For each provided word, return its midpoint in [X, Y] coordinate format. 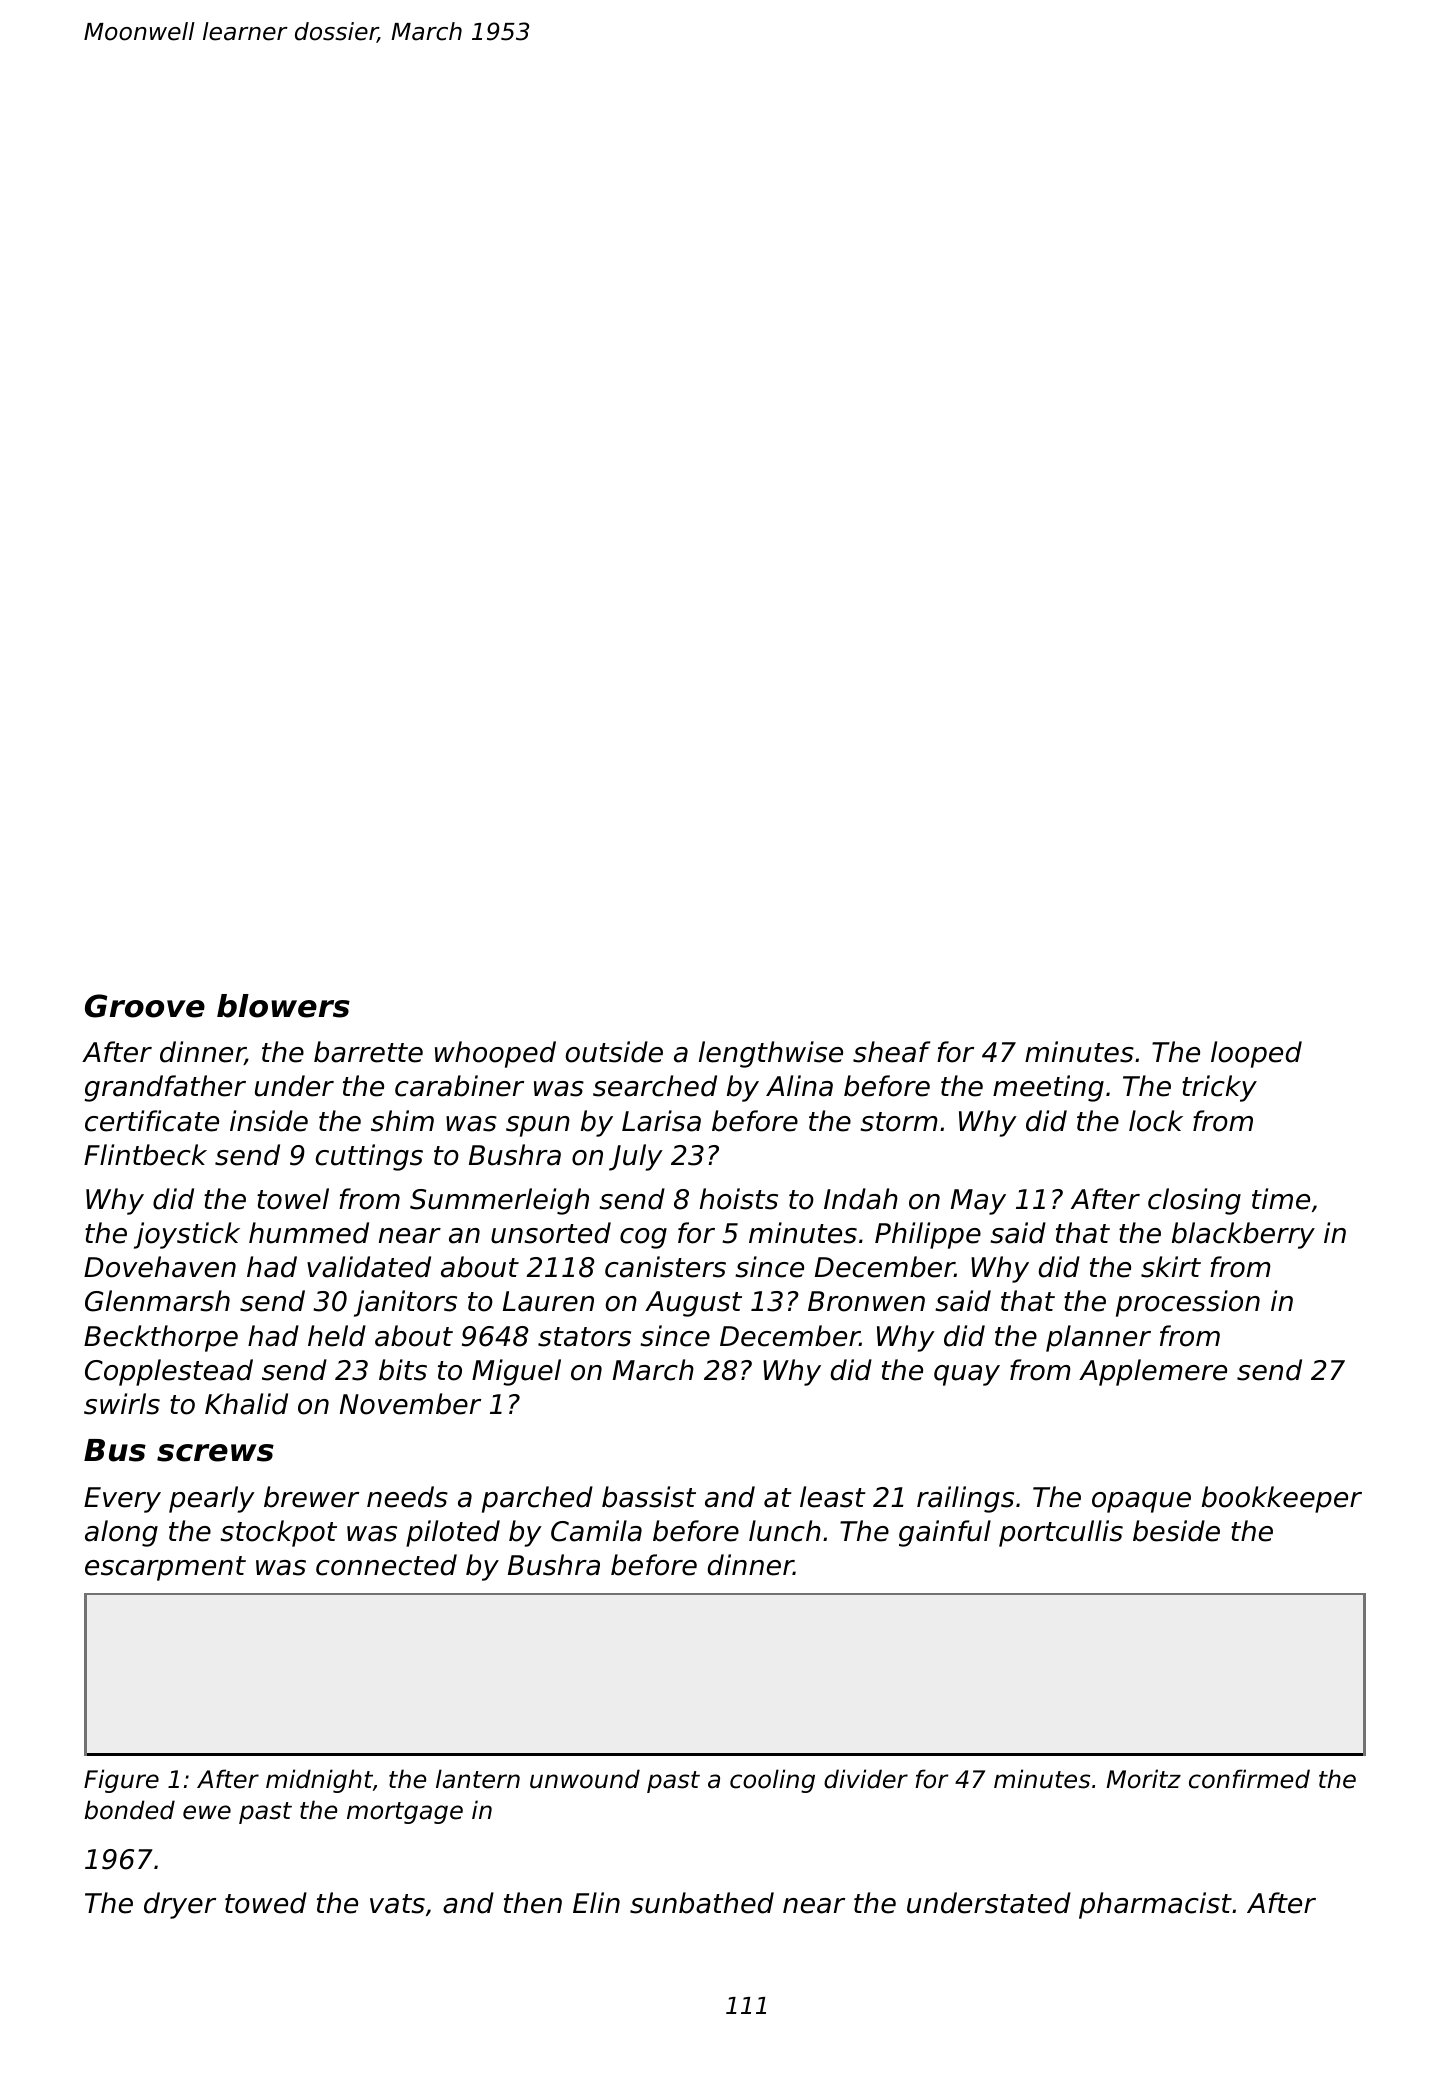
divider [866, 1779]
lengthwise [771, 1054]
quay [967, 1375]
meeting [1048, 1088]
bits [403, 1370]
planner [1098, 1338]
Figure [121, 1781]
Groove [145, 1006]
